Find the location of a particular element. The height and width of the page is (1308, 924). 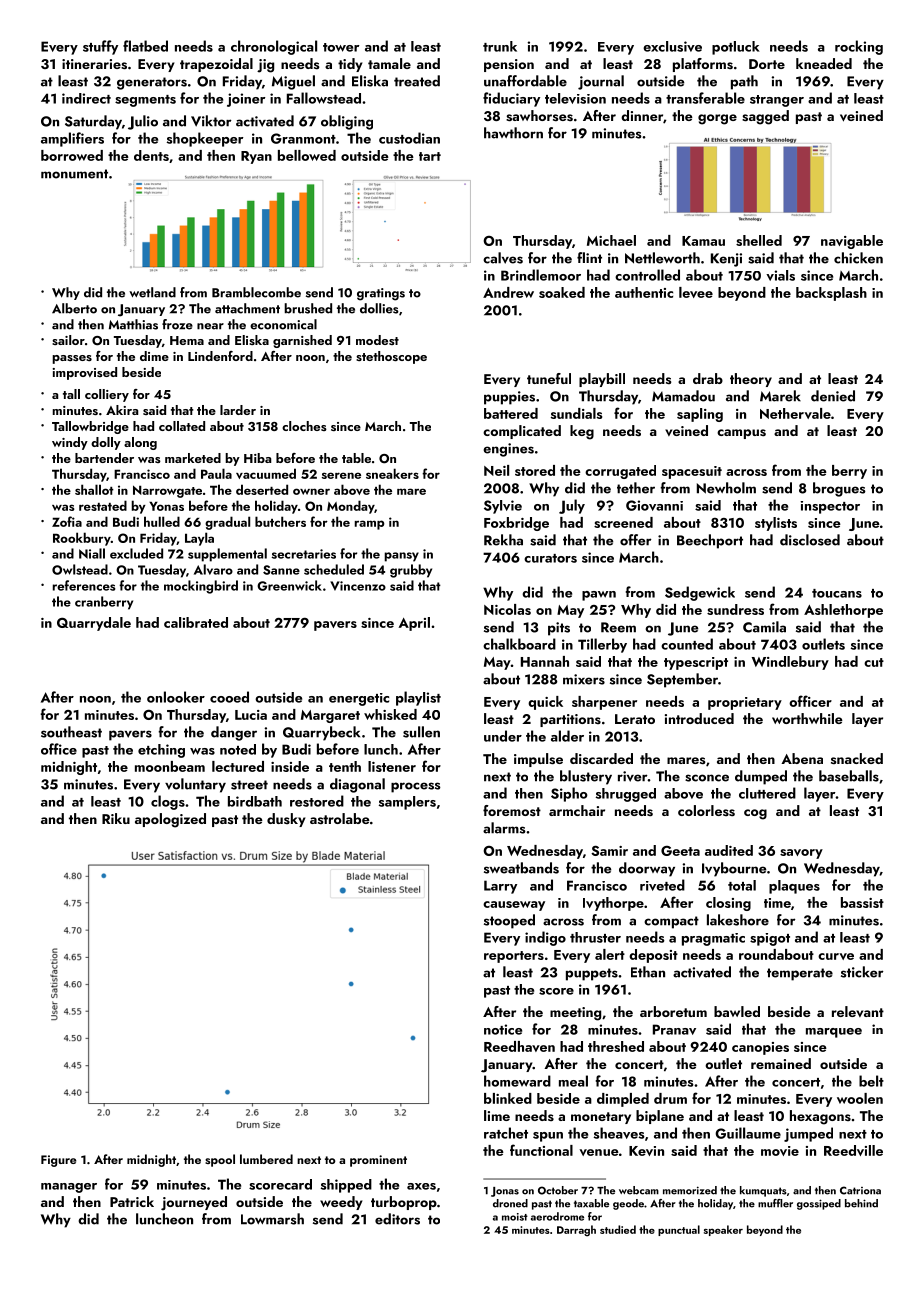

clogs is located at coordinates (168, 802).
